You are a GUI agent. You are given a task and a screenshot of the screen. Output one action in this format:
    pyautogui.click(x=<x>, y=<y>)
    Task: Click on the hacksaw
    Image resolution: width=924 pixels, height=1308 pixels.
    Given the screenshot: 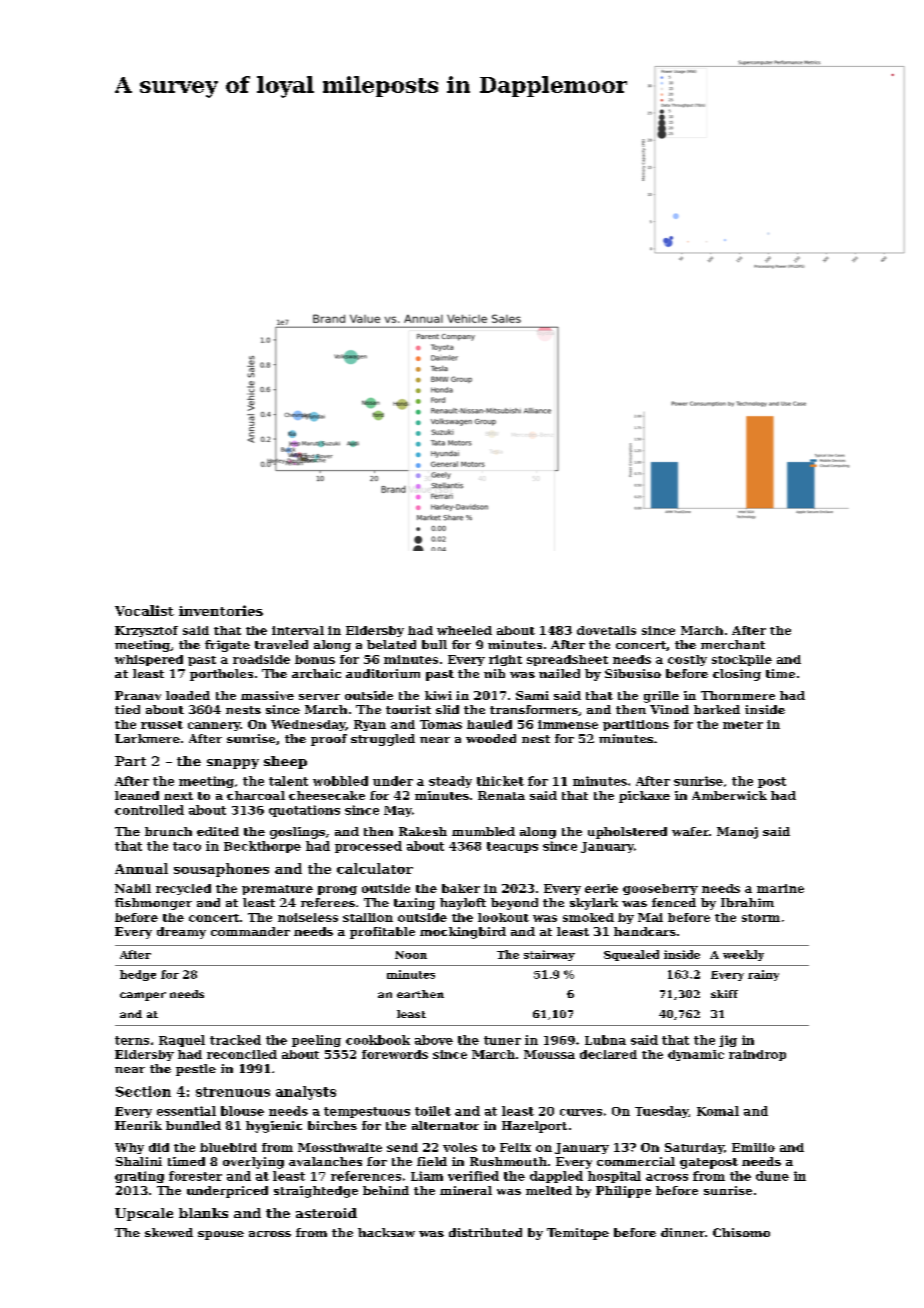 What is the action you would take?
    pyautogui.click(x=386, y=1232)
